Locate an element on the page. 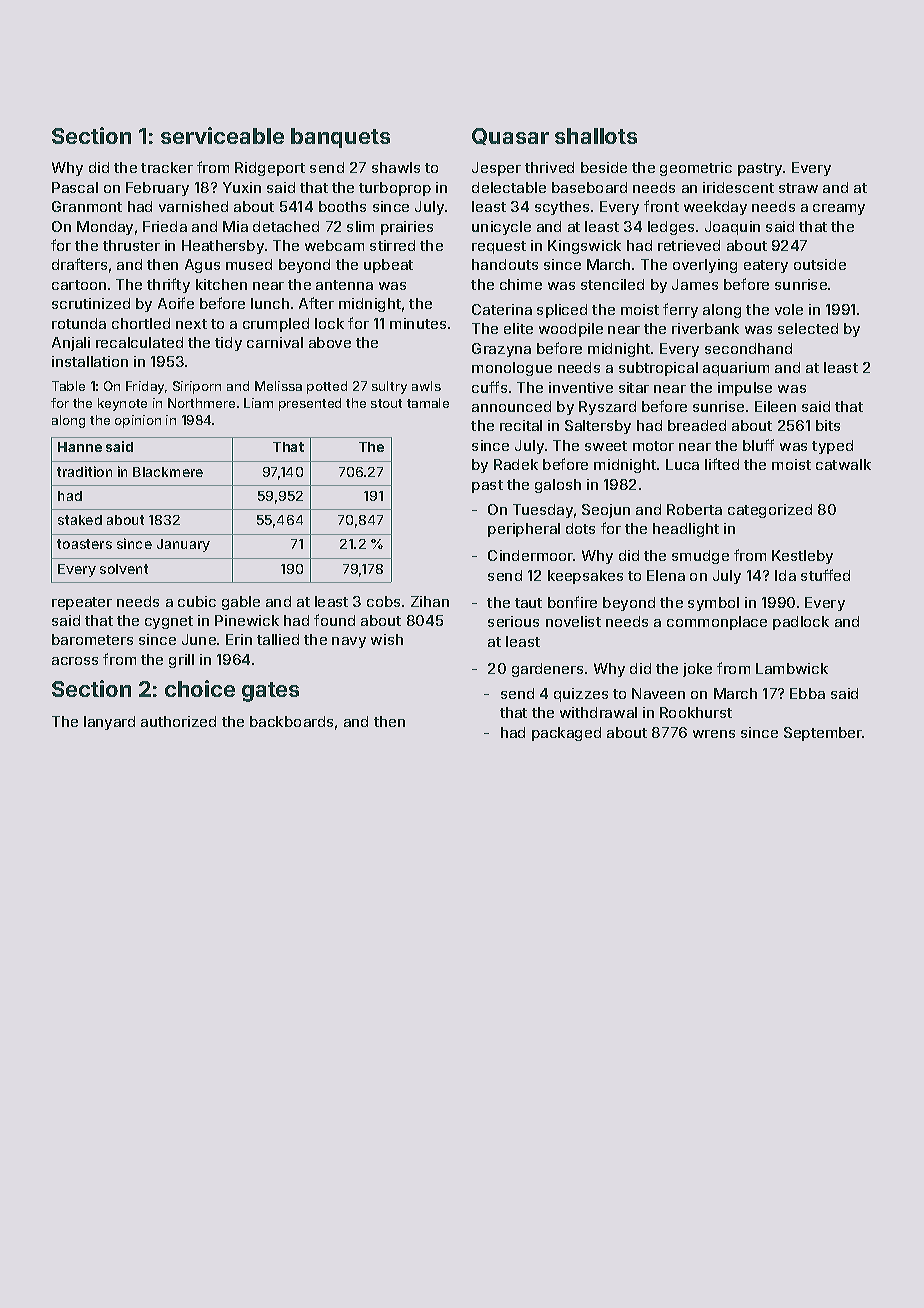 The height and width of the image is (1308, 924). stout is located at coordinates (386, 403).
